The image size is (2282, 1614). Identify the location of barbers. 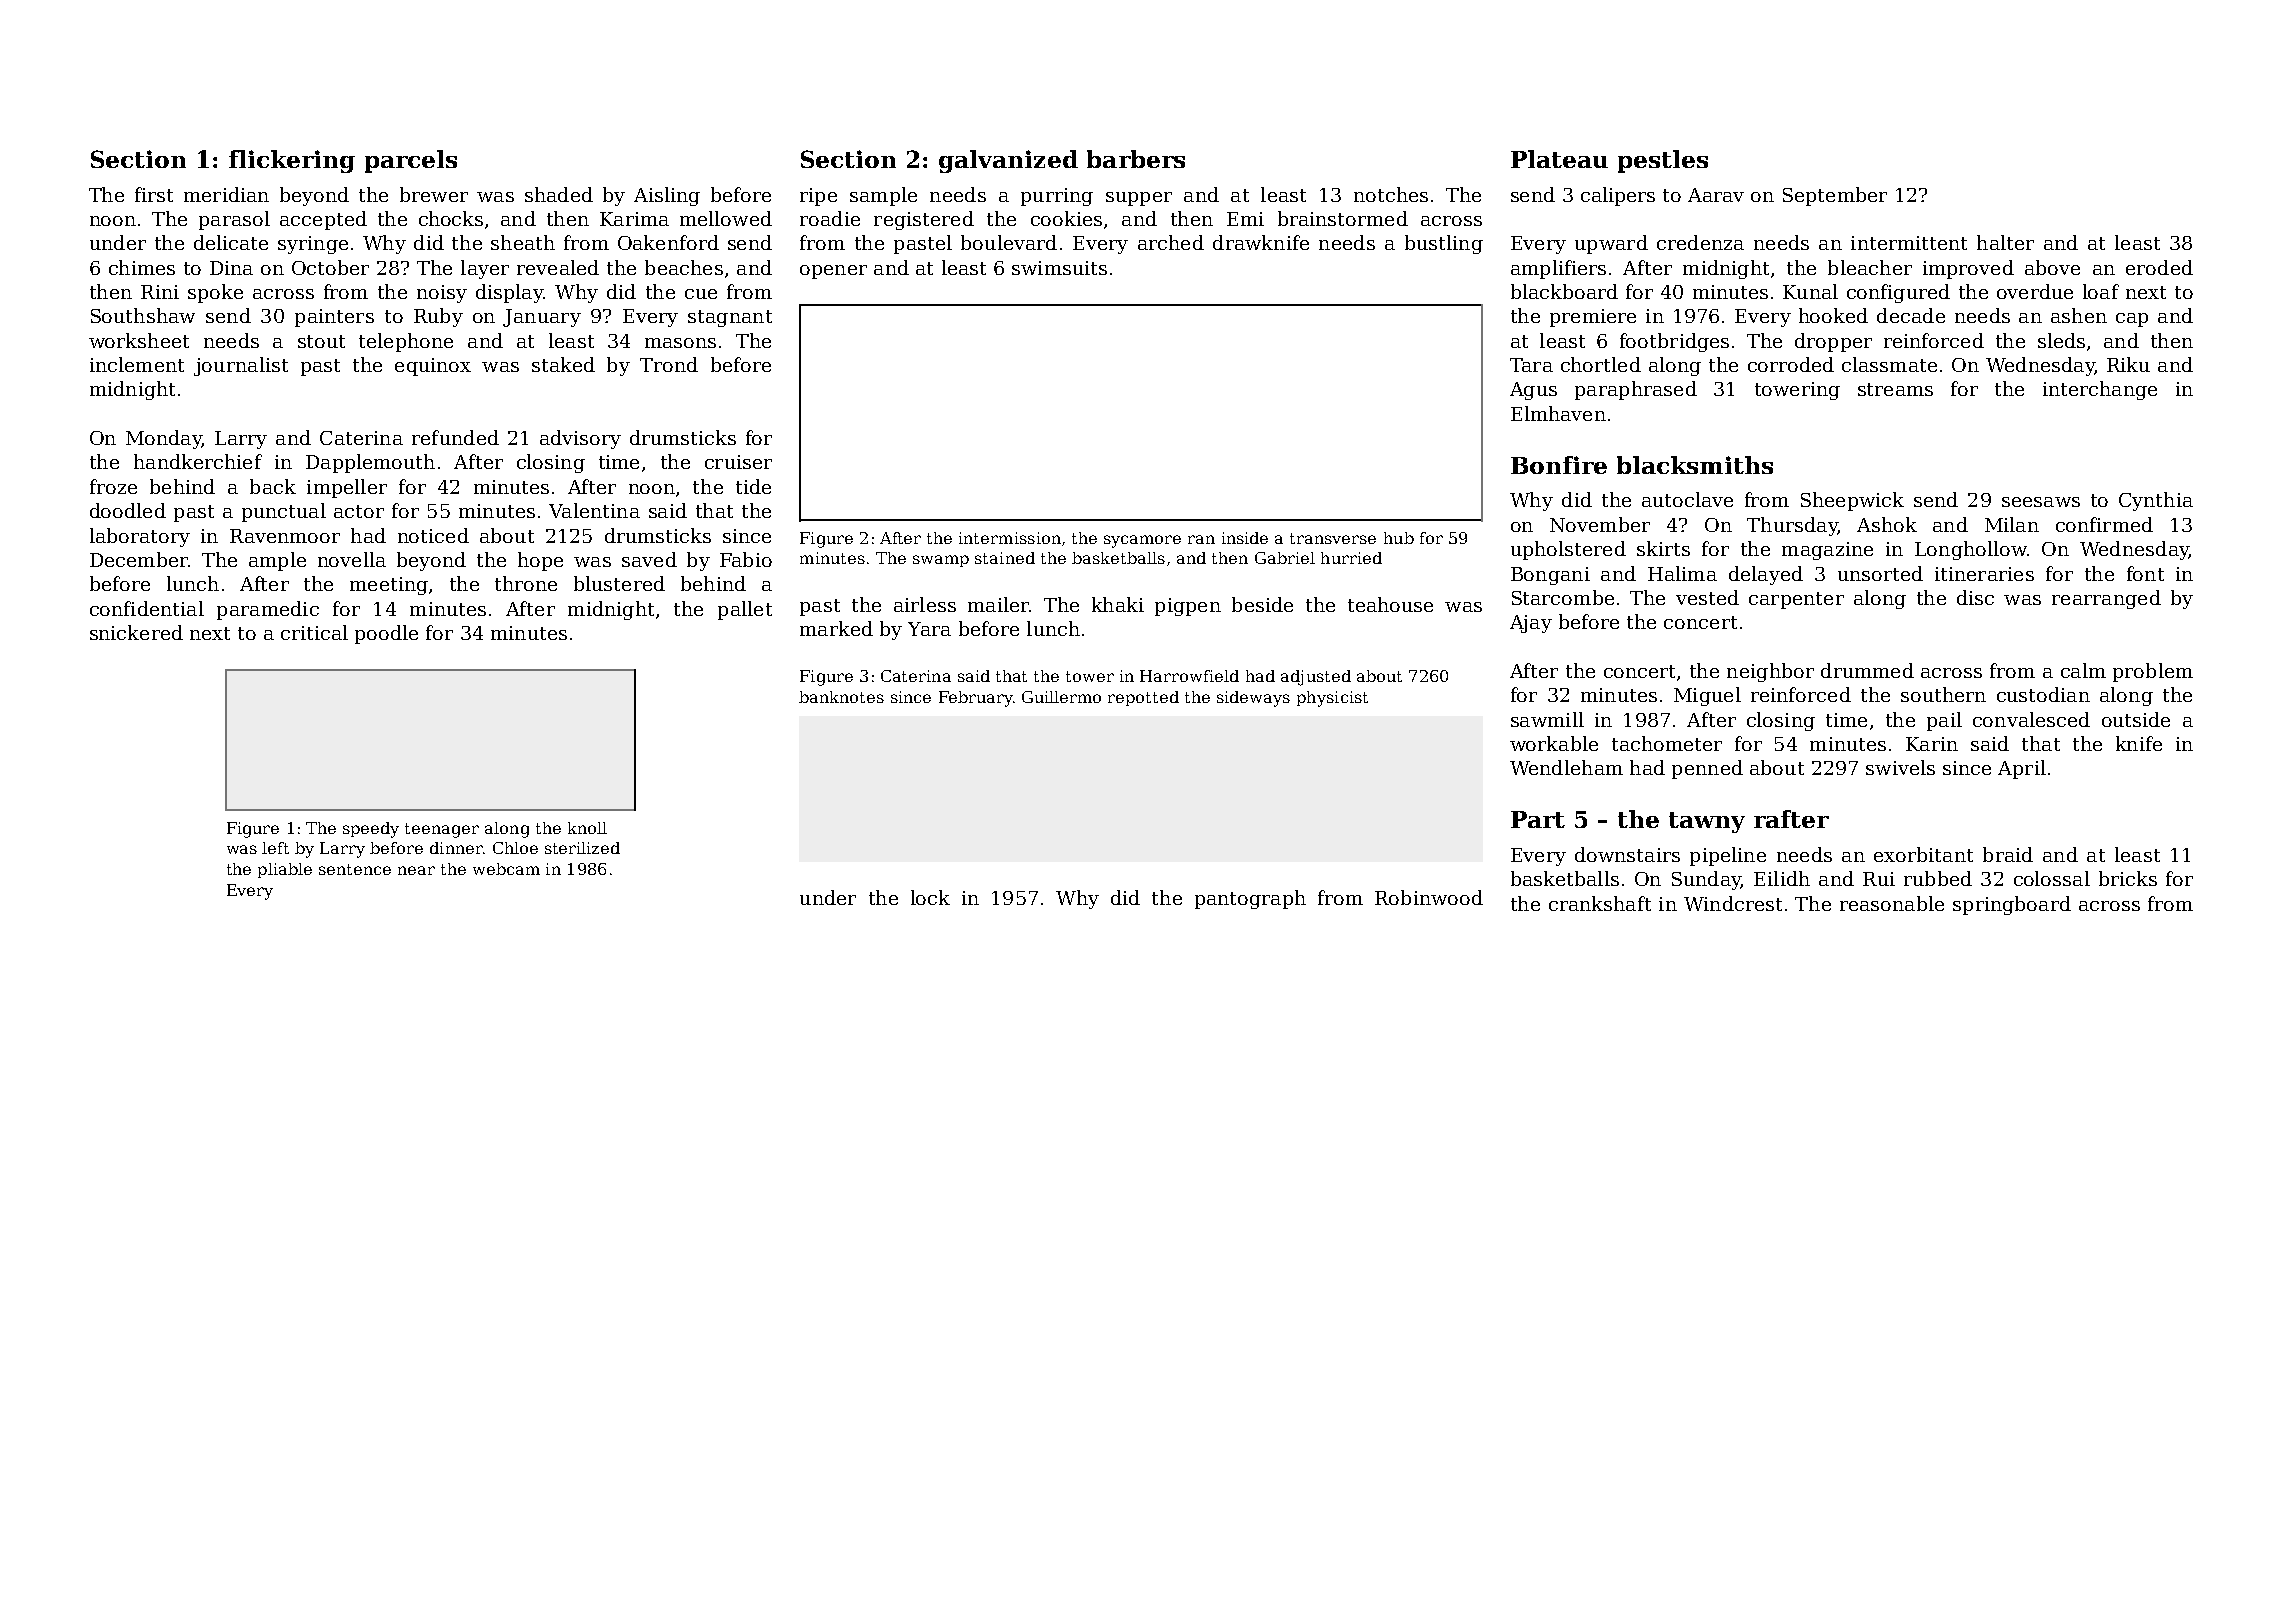
(1136, 159).
